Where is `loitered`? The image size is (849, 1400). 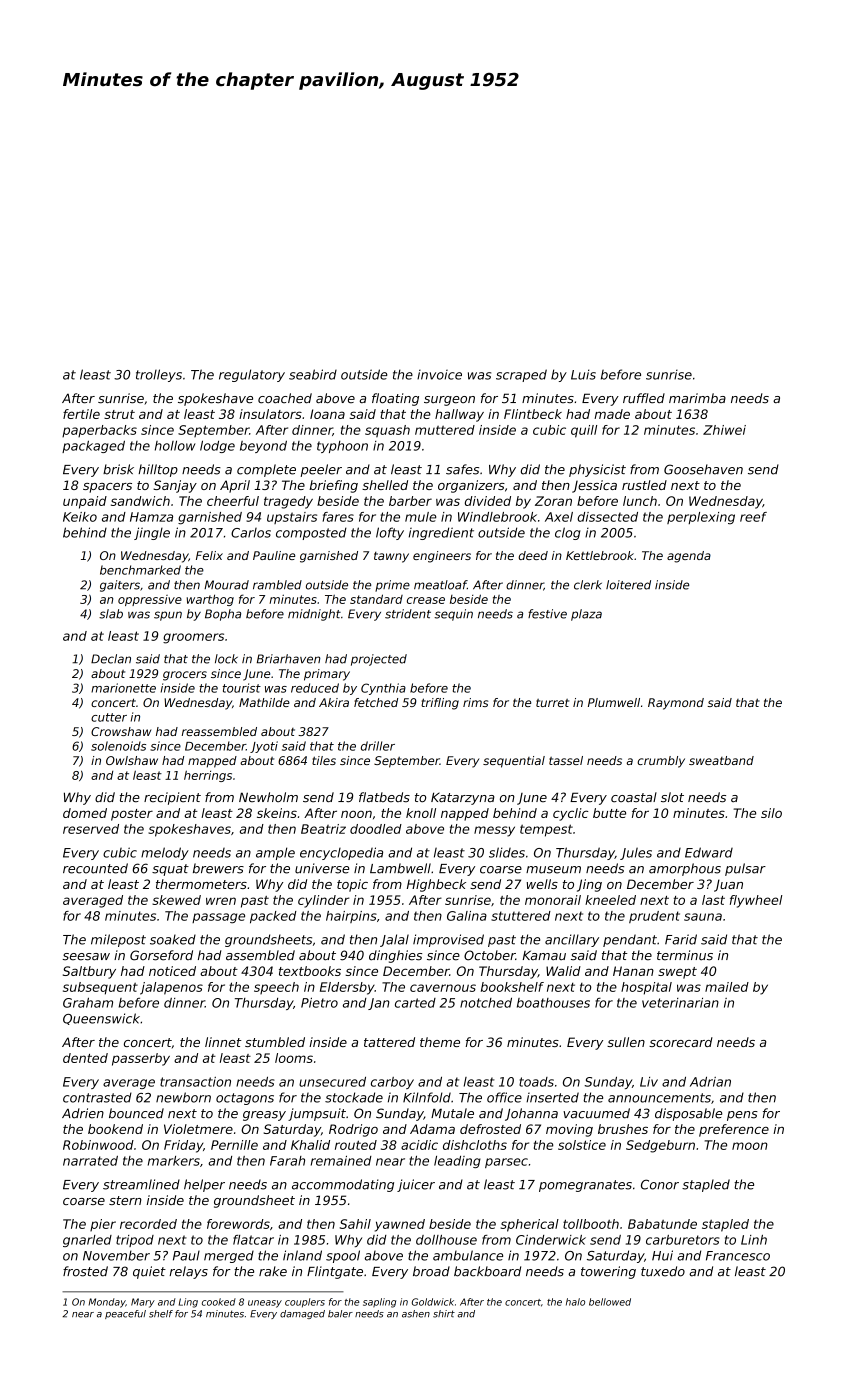
loitered is located at coordinates (628, 585).
